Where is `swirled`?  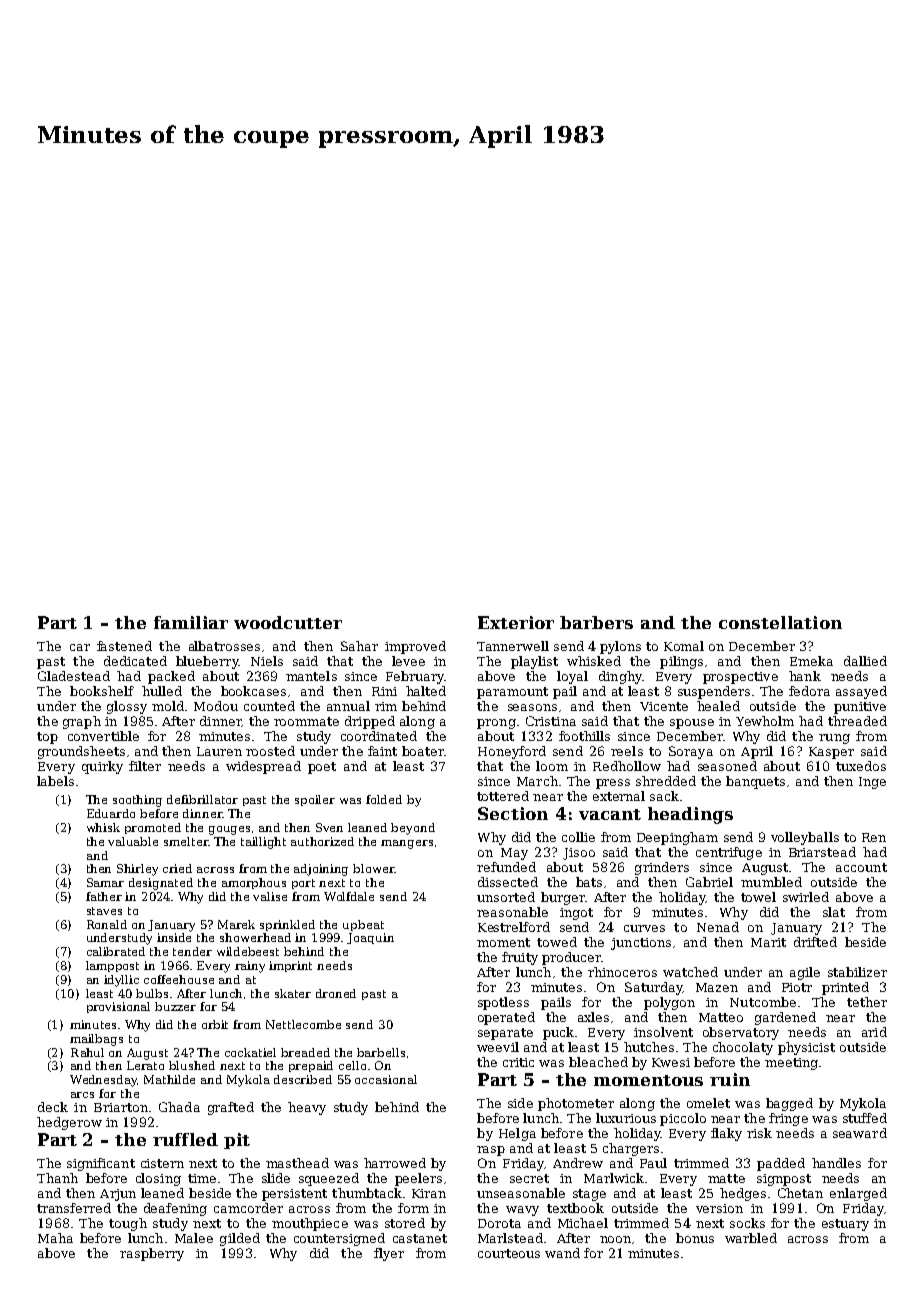
swirled is located at coordinates (806, 897).
